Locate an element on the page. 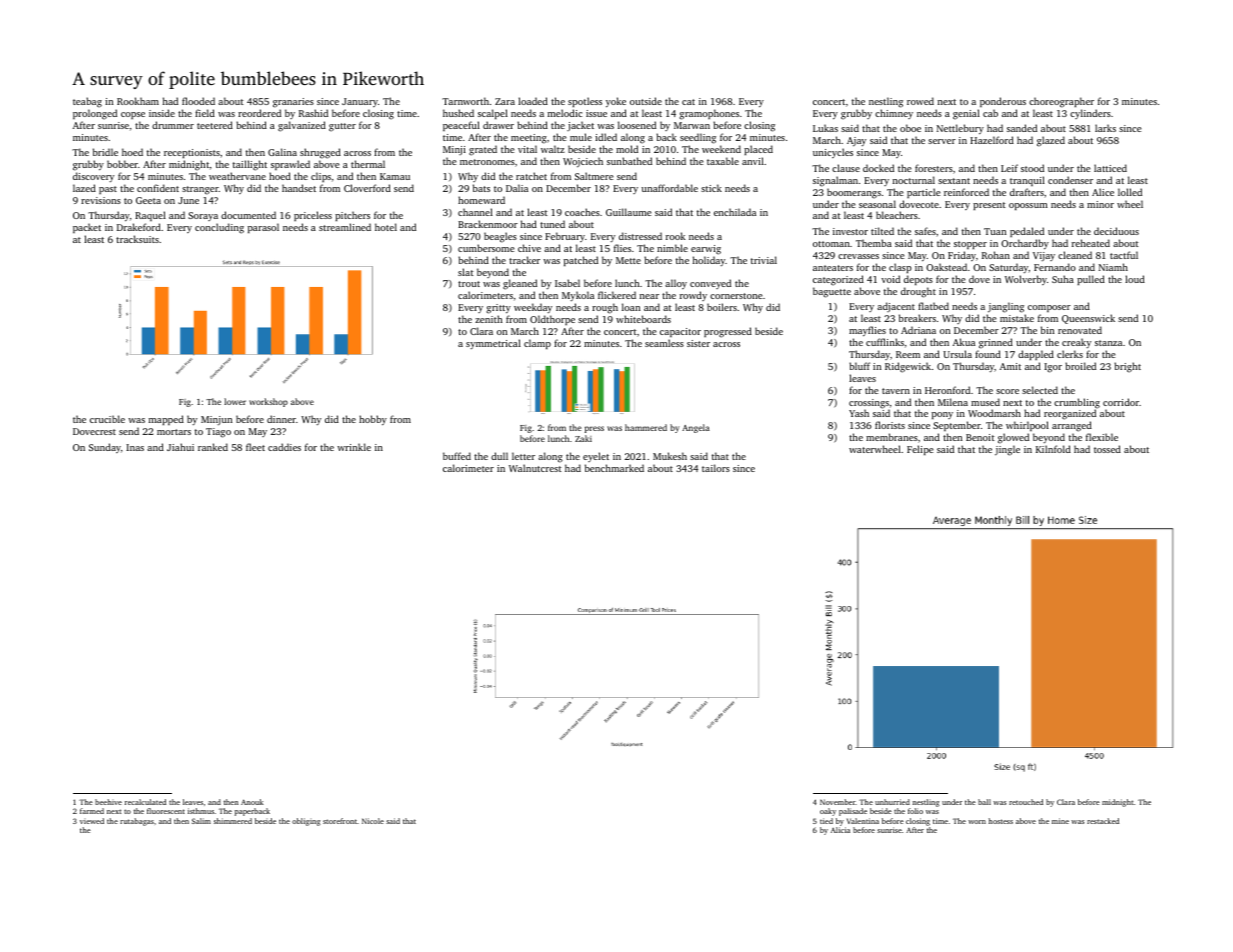  glowed is located at coordinates (1013, 438).
